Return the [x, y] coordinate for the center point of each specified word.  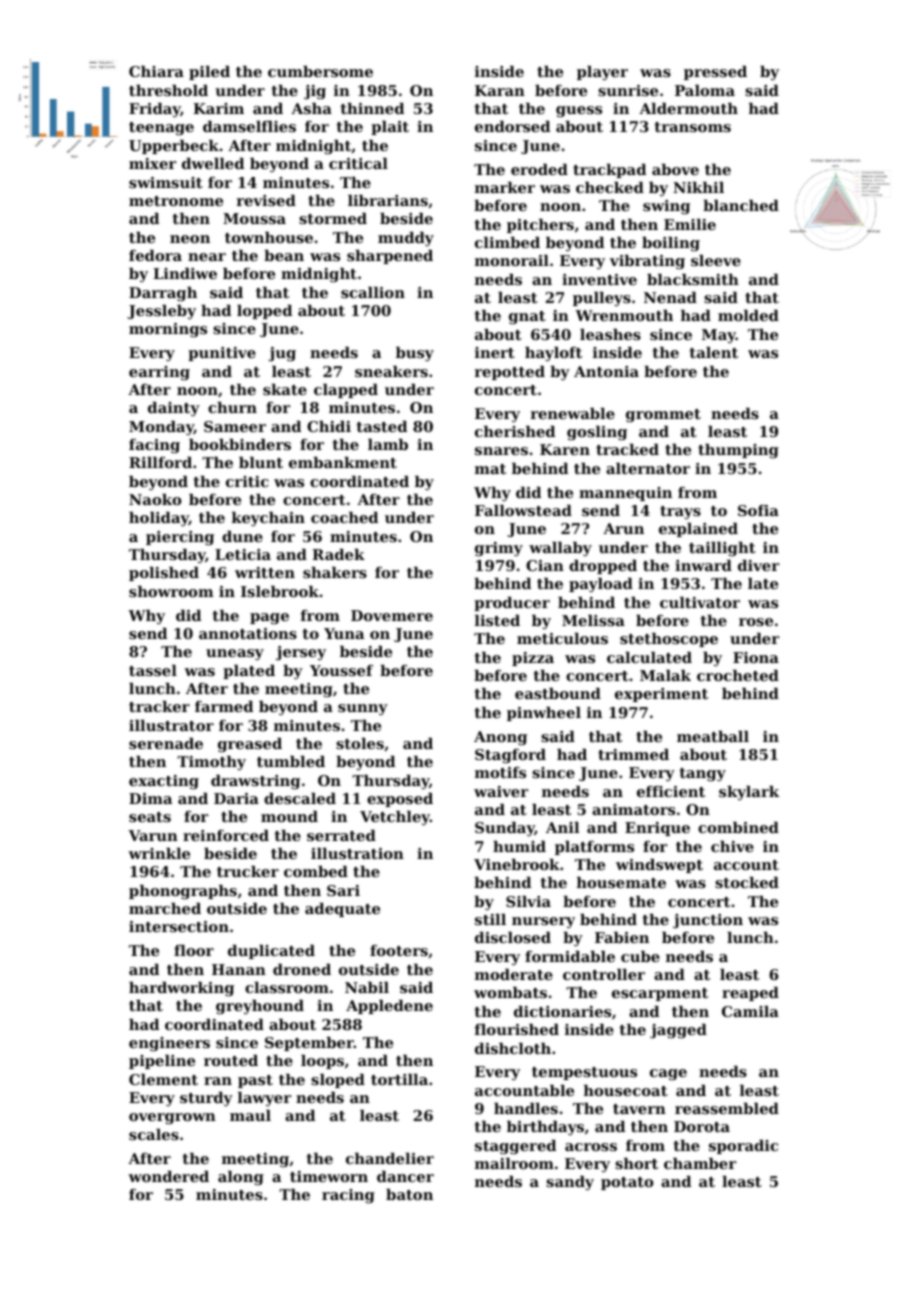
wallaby [560, 549]
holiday [159, 519]
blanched [741, 205]
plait [390, 128]
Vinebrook [517, 864]
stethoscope [669, 640]
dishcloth [513, 1048]
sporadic [743, 1147]
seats [150, 817]
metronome [176, 201]
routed [231, 1060]
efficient [671, 791]
